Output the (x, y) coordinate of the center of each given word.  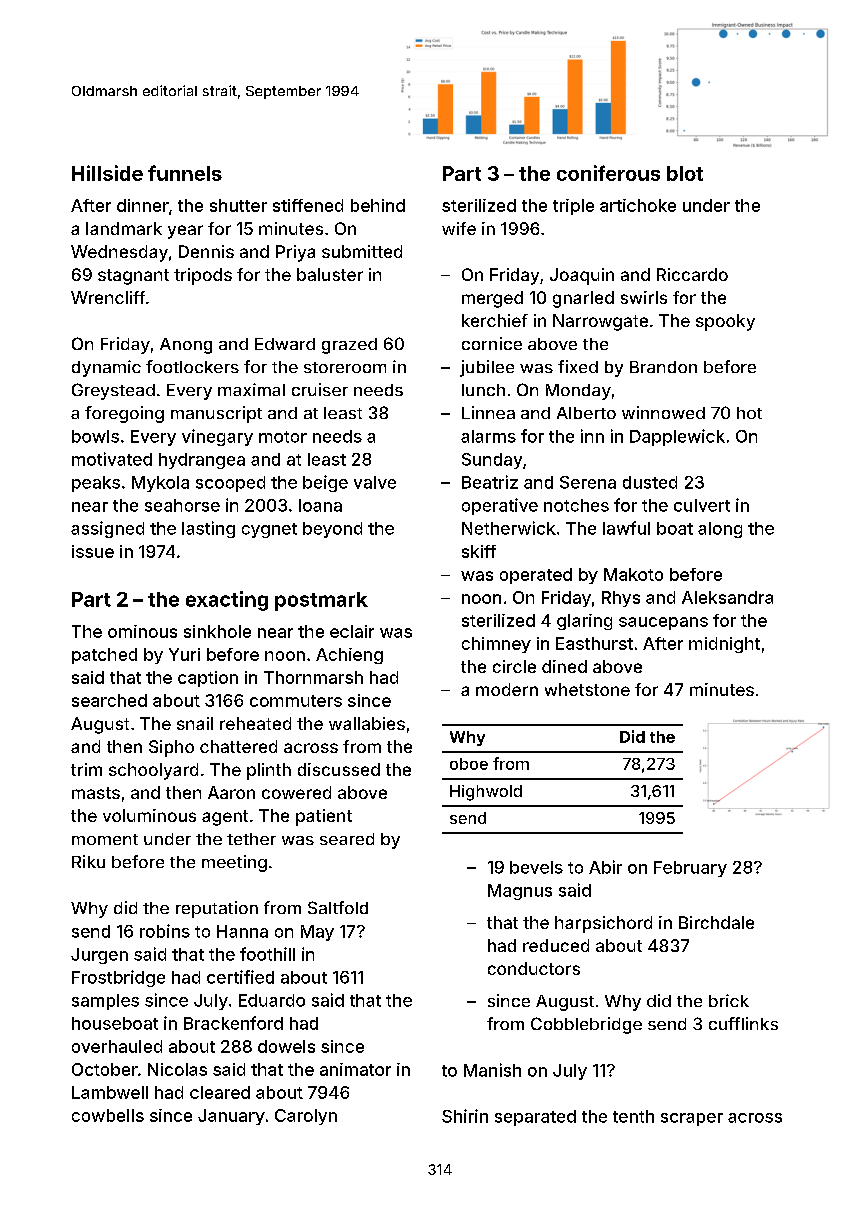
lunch (483, 390)
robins (165, 931)
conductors (534, 968)
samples (105, 1002)
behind (378, 205)
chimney (496, 645)
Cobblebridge (586, 1025)
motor (283, 437)
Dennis (206, 251)
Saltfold (338, 907)
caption (208, 679)
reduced (556, 945)
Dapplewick (677, 437)
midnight (724, 645)
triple (573, 207)
